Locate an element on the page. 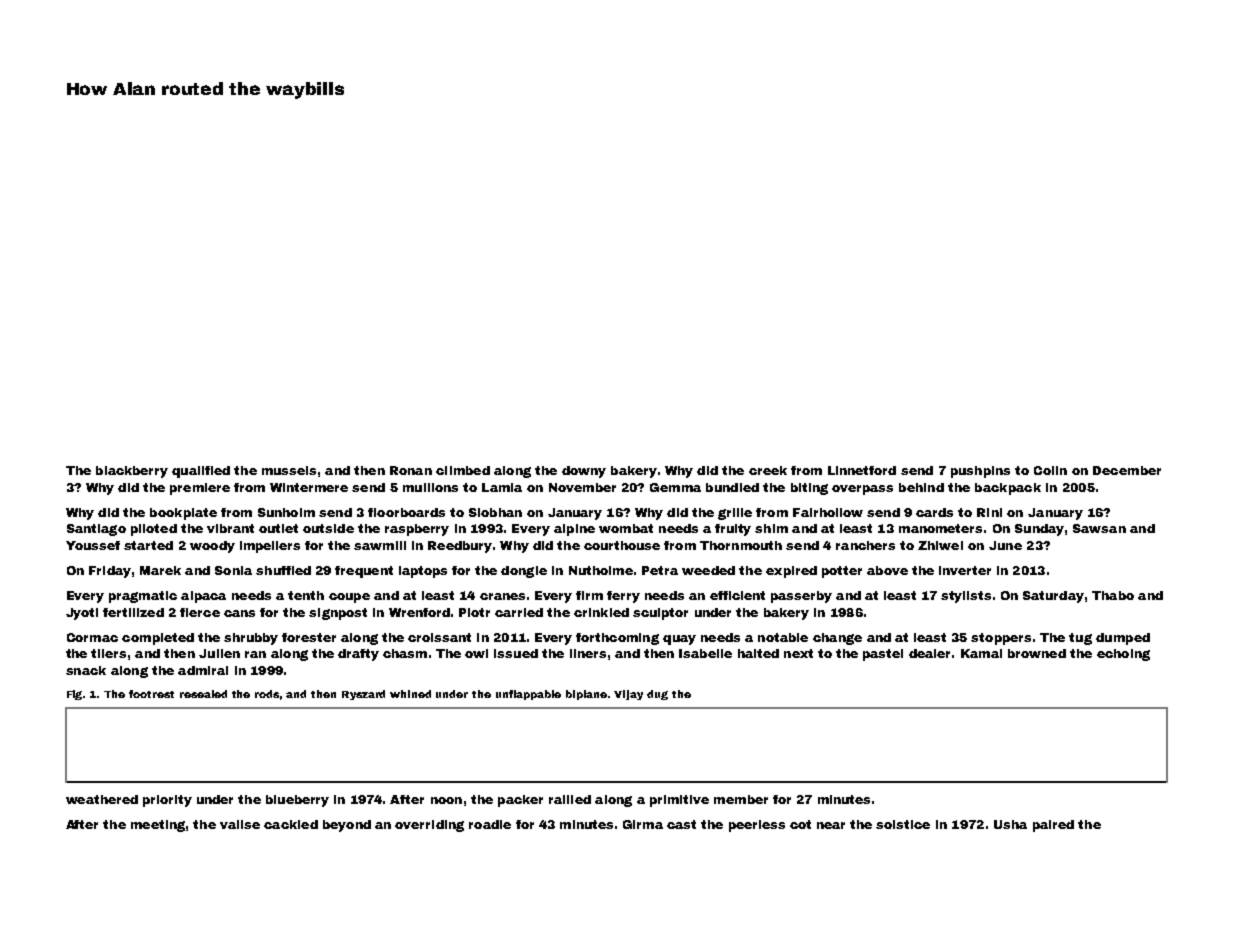 Image resolution: width=1233 pixels, height=952 pixels. paired is located at coordinates (1053, 826).
